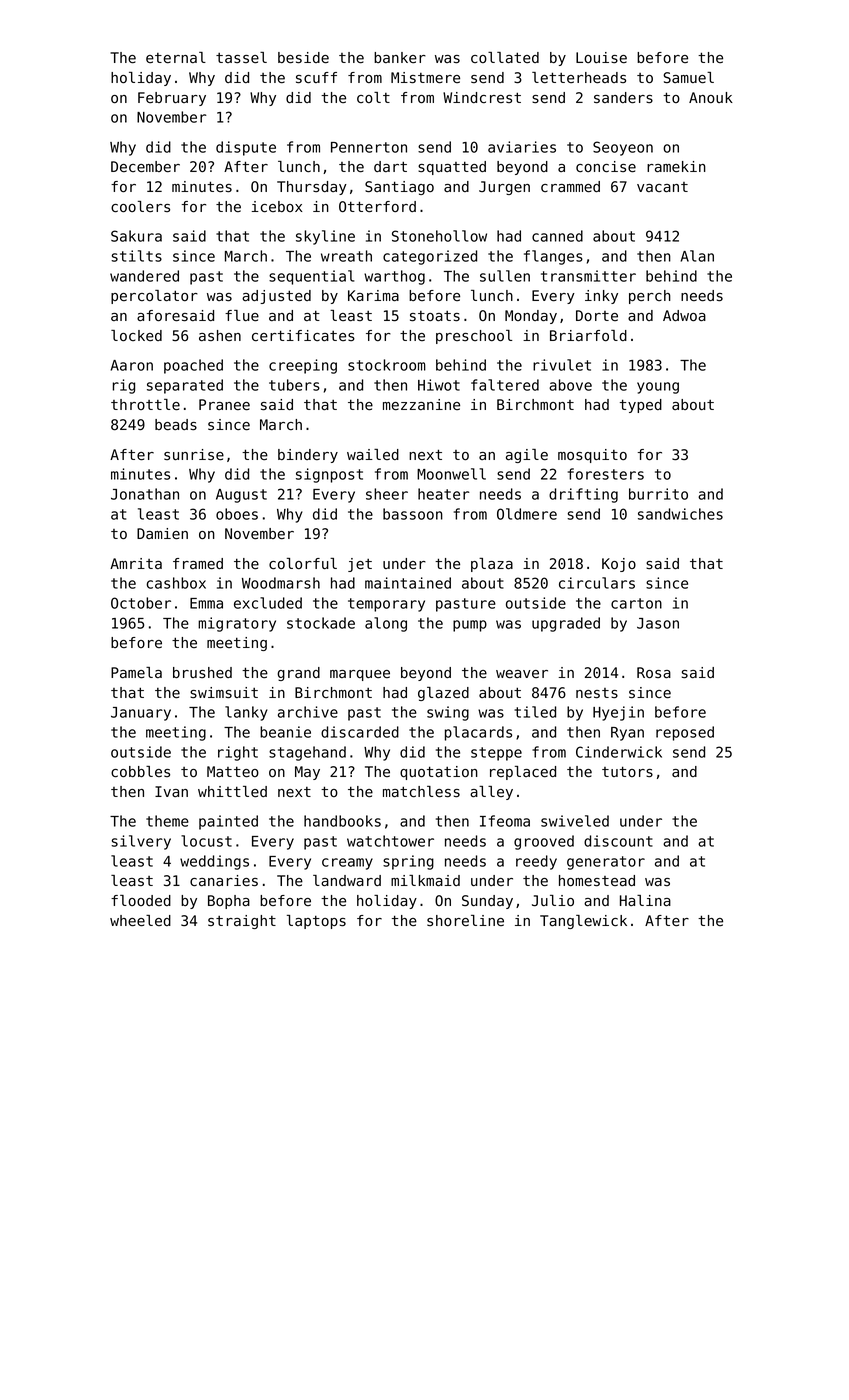  I want to click on Louise, so click(601, 58).
